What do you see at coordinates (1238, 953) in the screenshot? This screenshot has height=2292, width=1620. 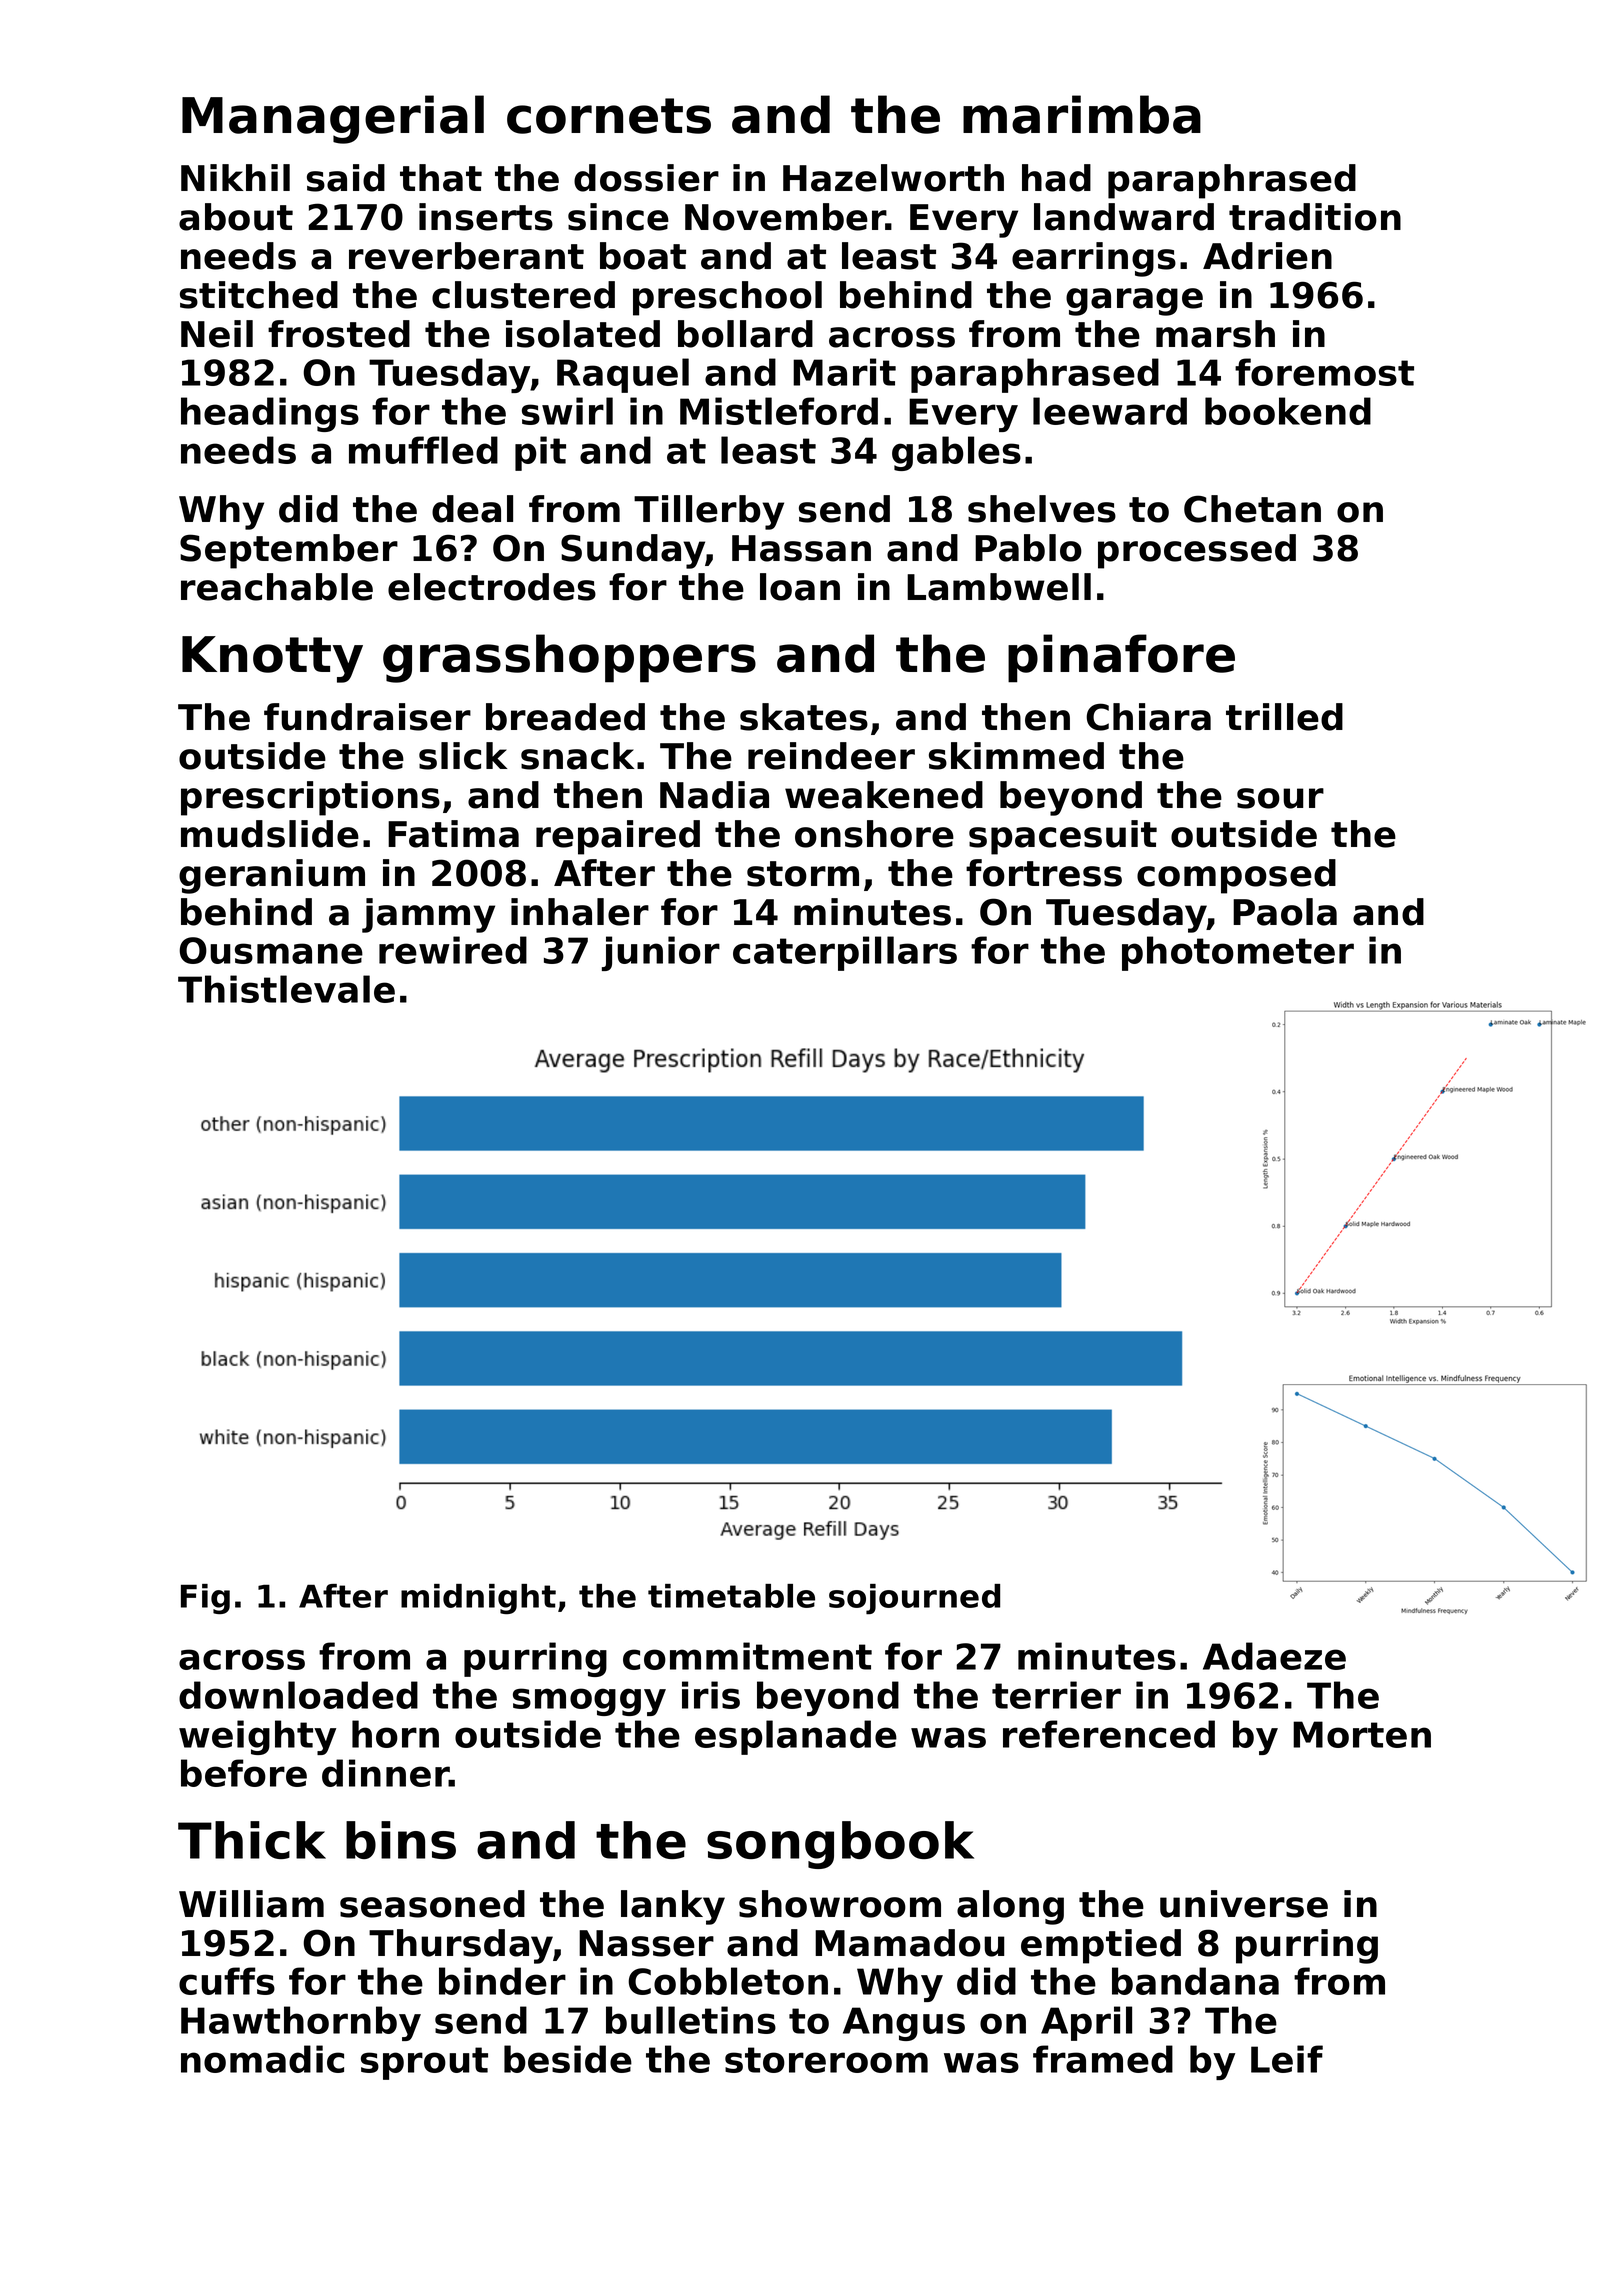 I see `photometer` at bounding box center [1238, 953].
